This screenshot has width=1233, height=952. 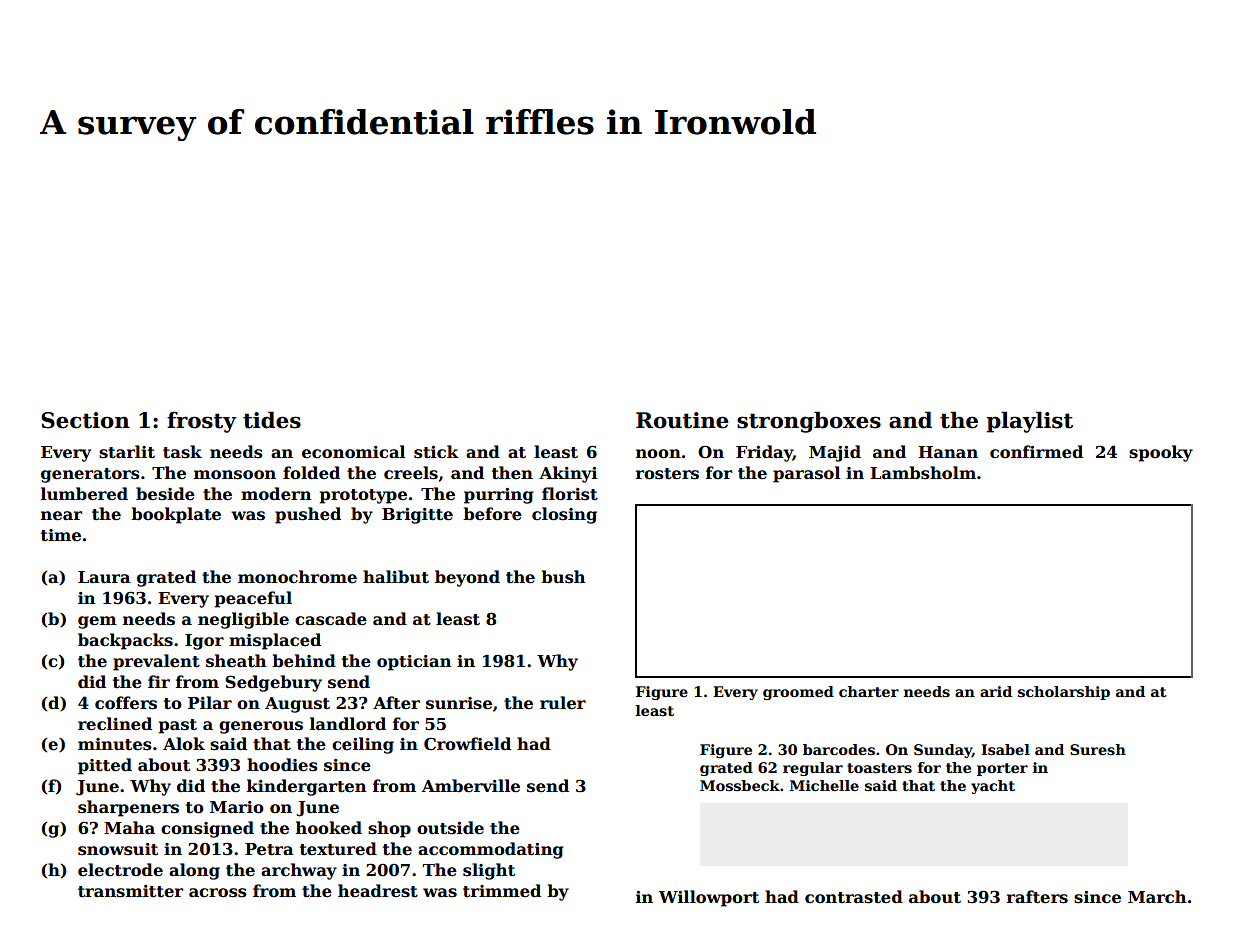 I want to click on Routine, so click(x=682, y=420).
